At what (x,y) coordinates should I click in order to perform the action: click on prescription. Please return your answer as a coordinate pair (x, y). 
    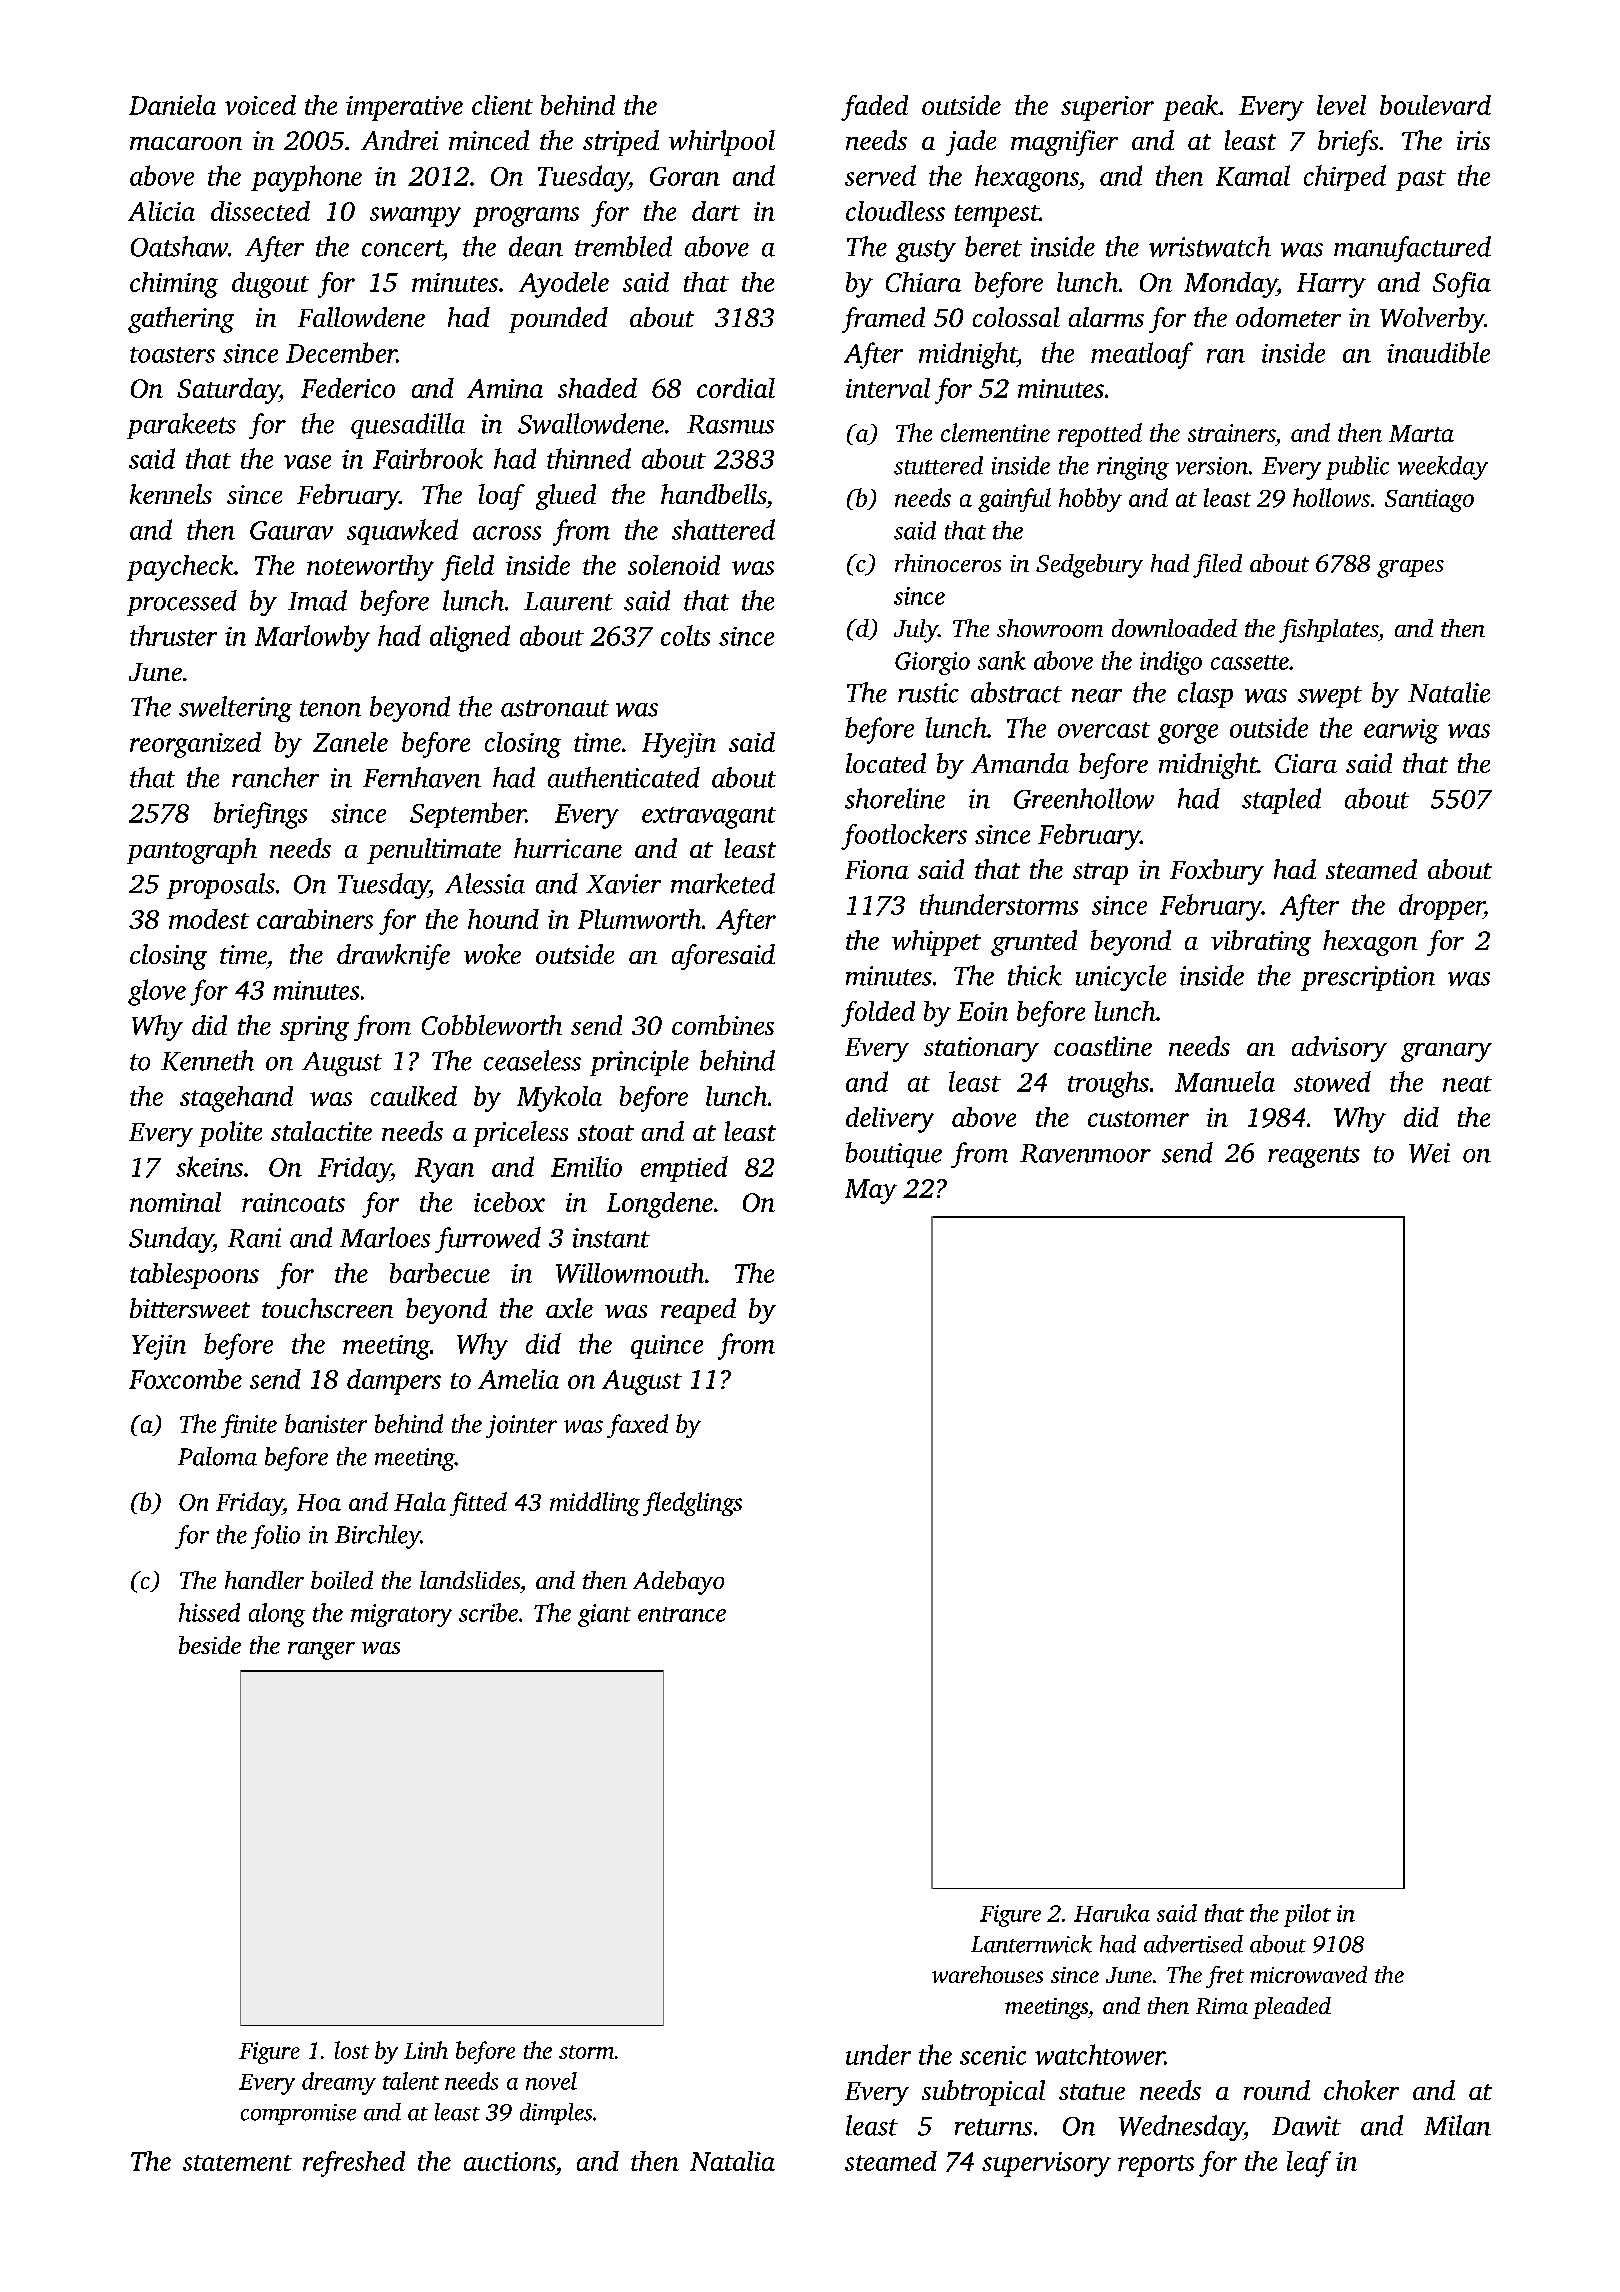
    Looking at the image, I should click on (1368, 978).
